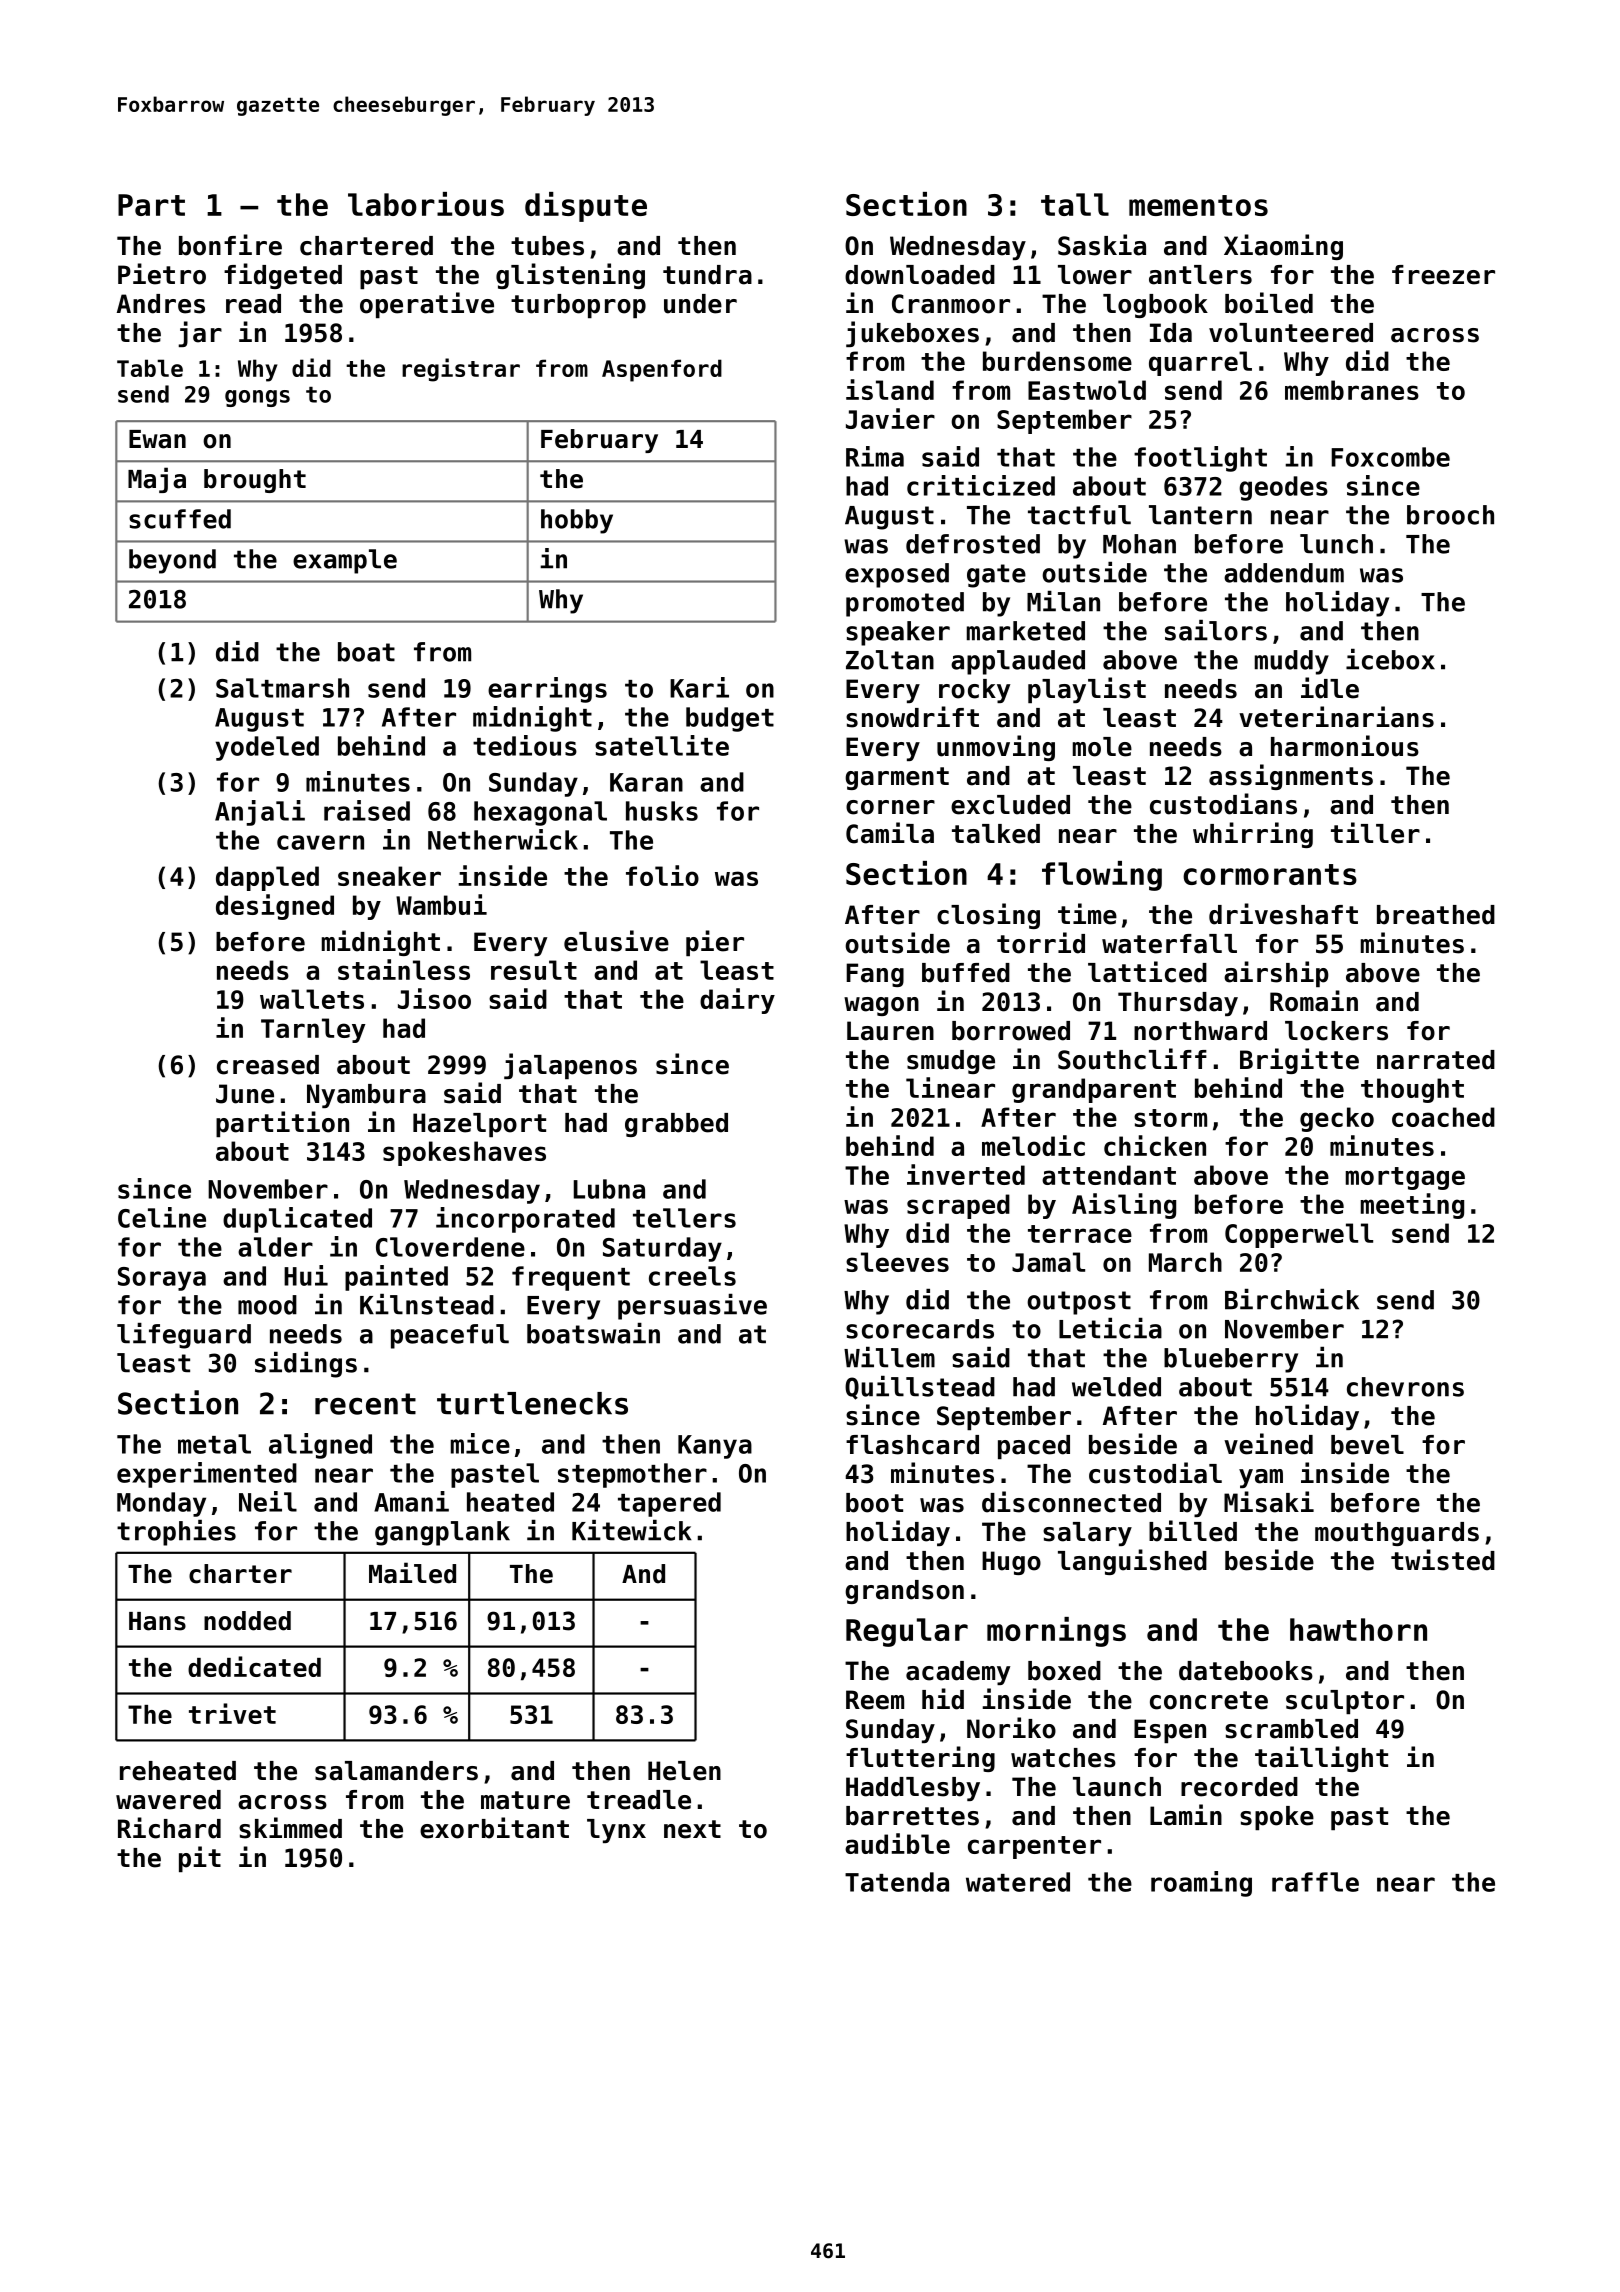  I want to click on Misaki, so click(1269, 1502).
